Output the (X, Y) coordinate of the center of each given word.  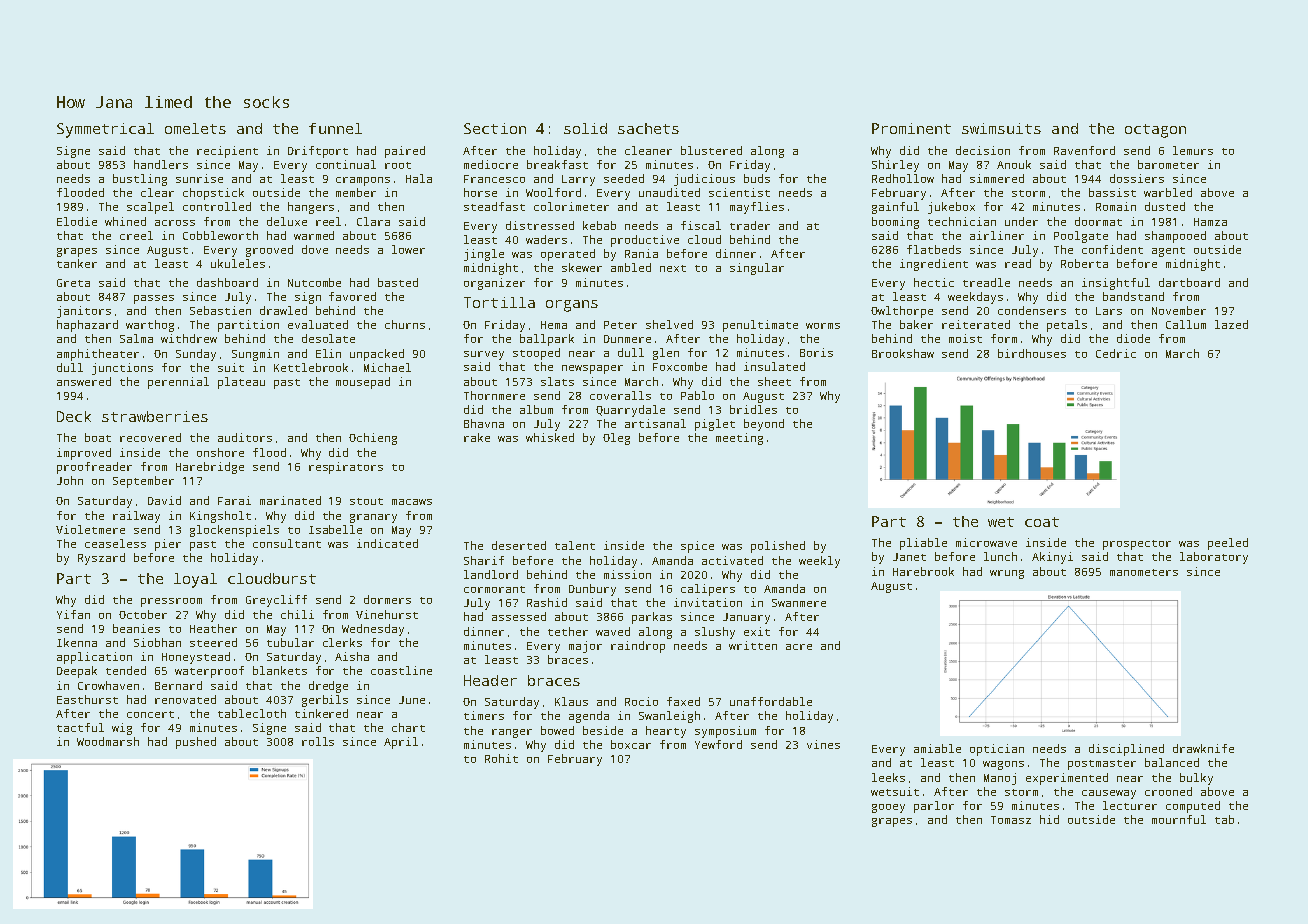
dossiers (1137, 178)
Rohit (501, 758)
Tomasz (1011, 820)
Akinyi (1052, 558)
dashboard (227, 282)
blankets (280, 670)
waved (613, 631)
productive (645, 241)
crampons (363, 181)
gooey (888, 808)
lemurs (1193, 150)
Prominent (911, 128)
